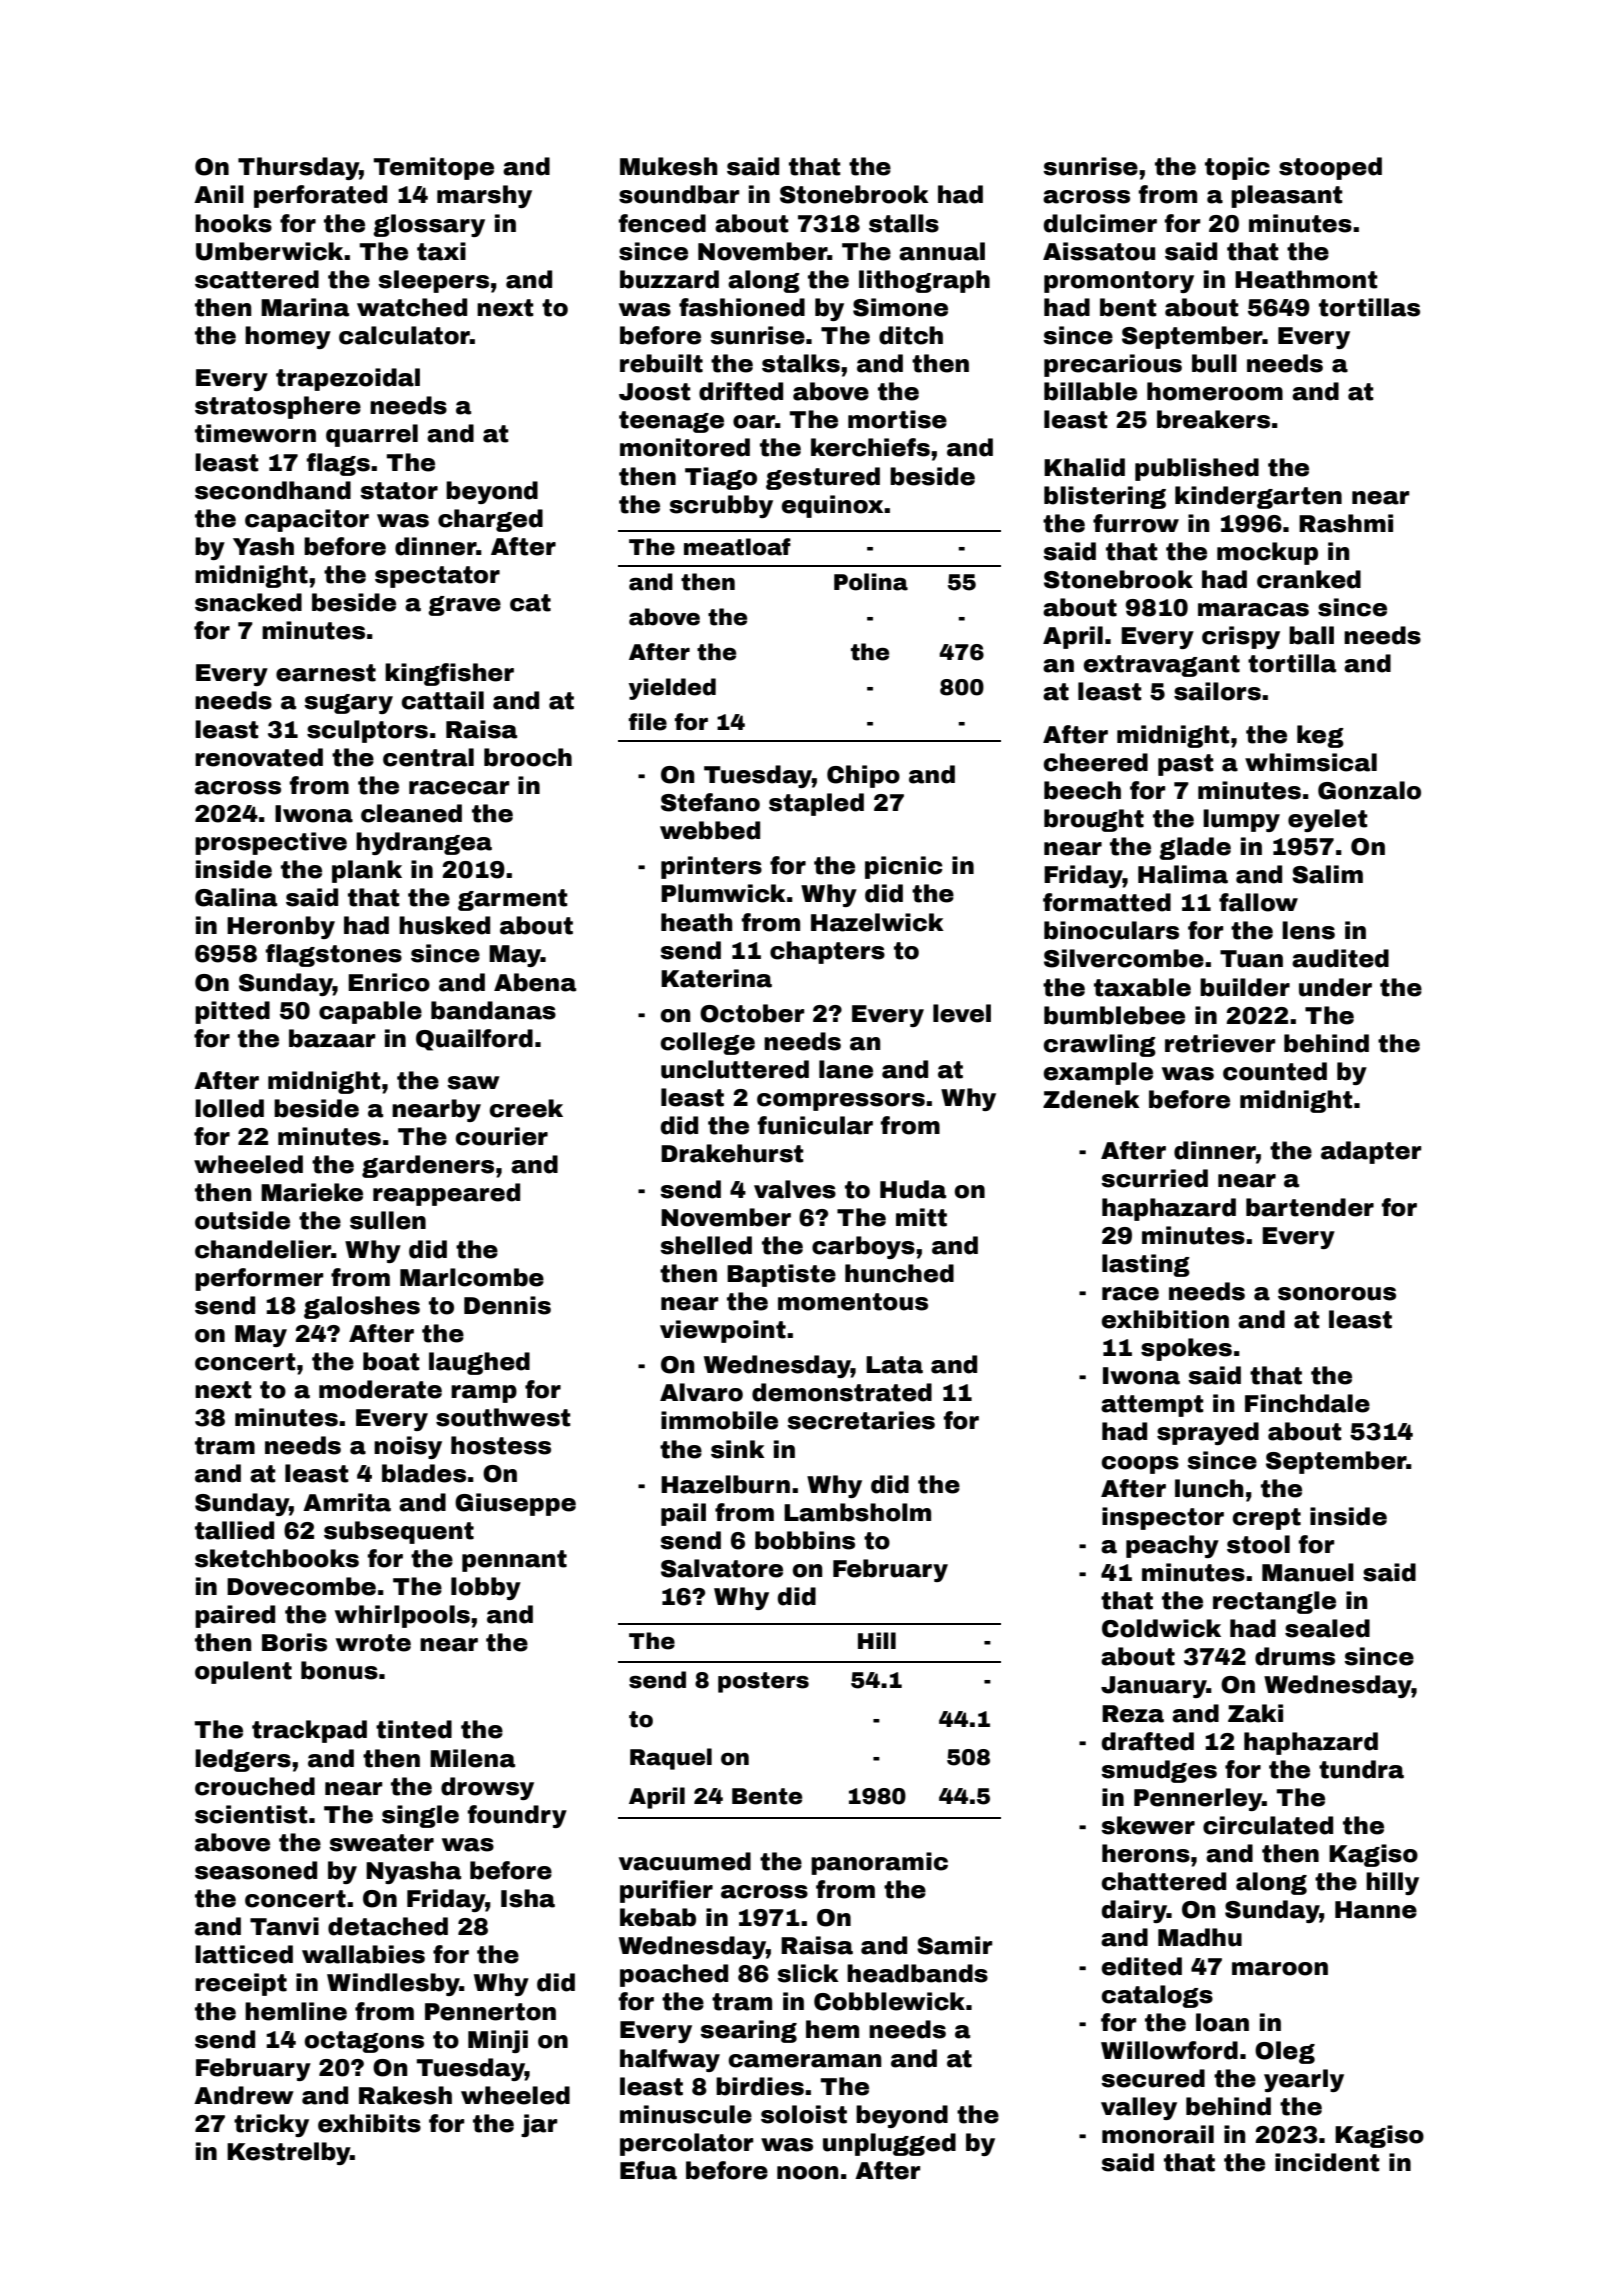 This screenshot has width=1620, height=2292. Describe the element at coordinates (816, 804) in the screenshot. I see `stapled` at that location.
